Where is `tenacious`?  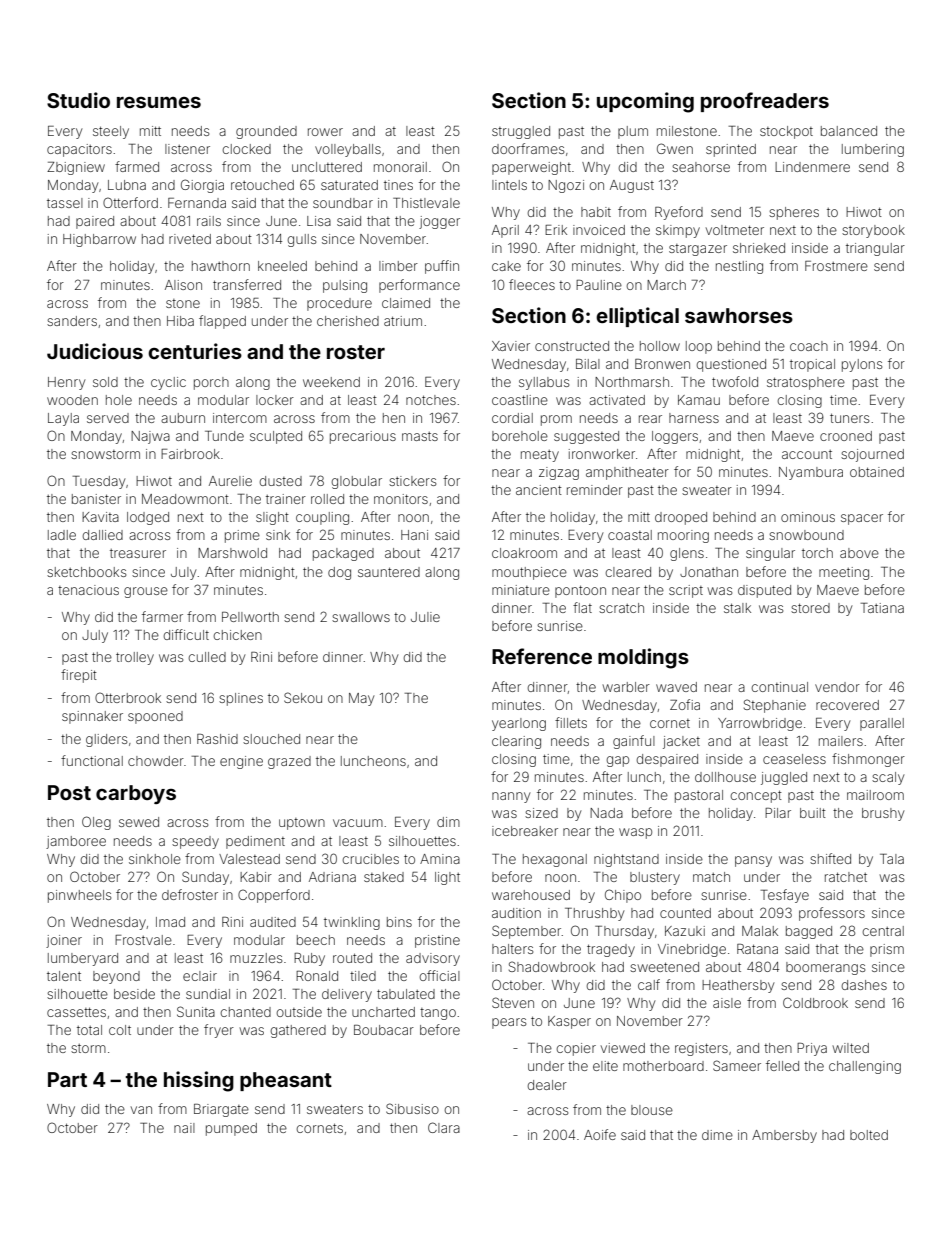
tenacious is located at coordinates (88, 590).
